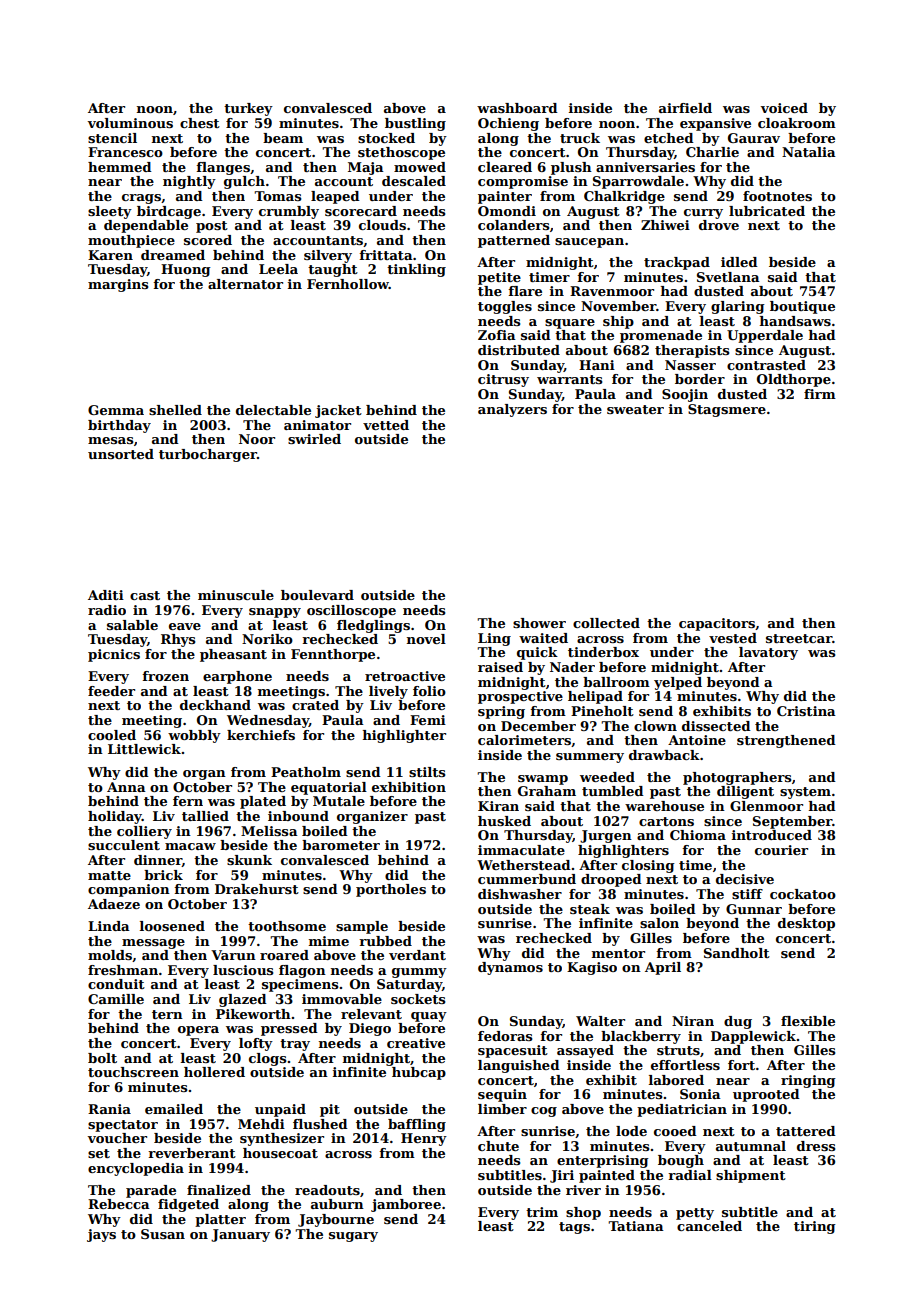 The width and height of the screenshot is (924, 1308). What do you see at coordinates (145, 595) in the screenshot?
I see `cast` at bounding box center [145, 595].
